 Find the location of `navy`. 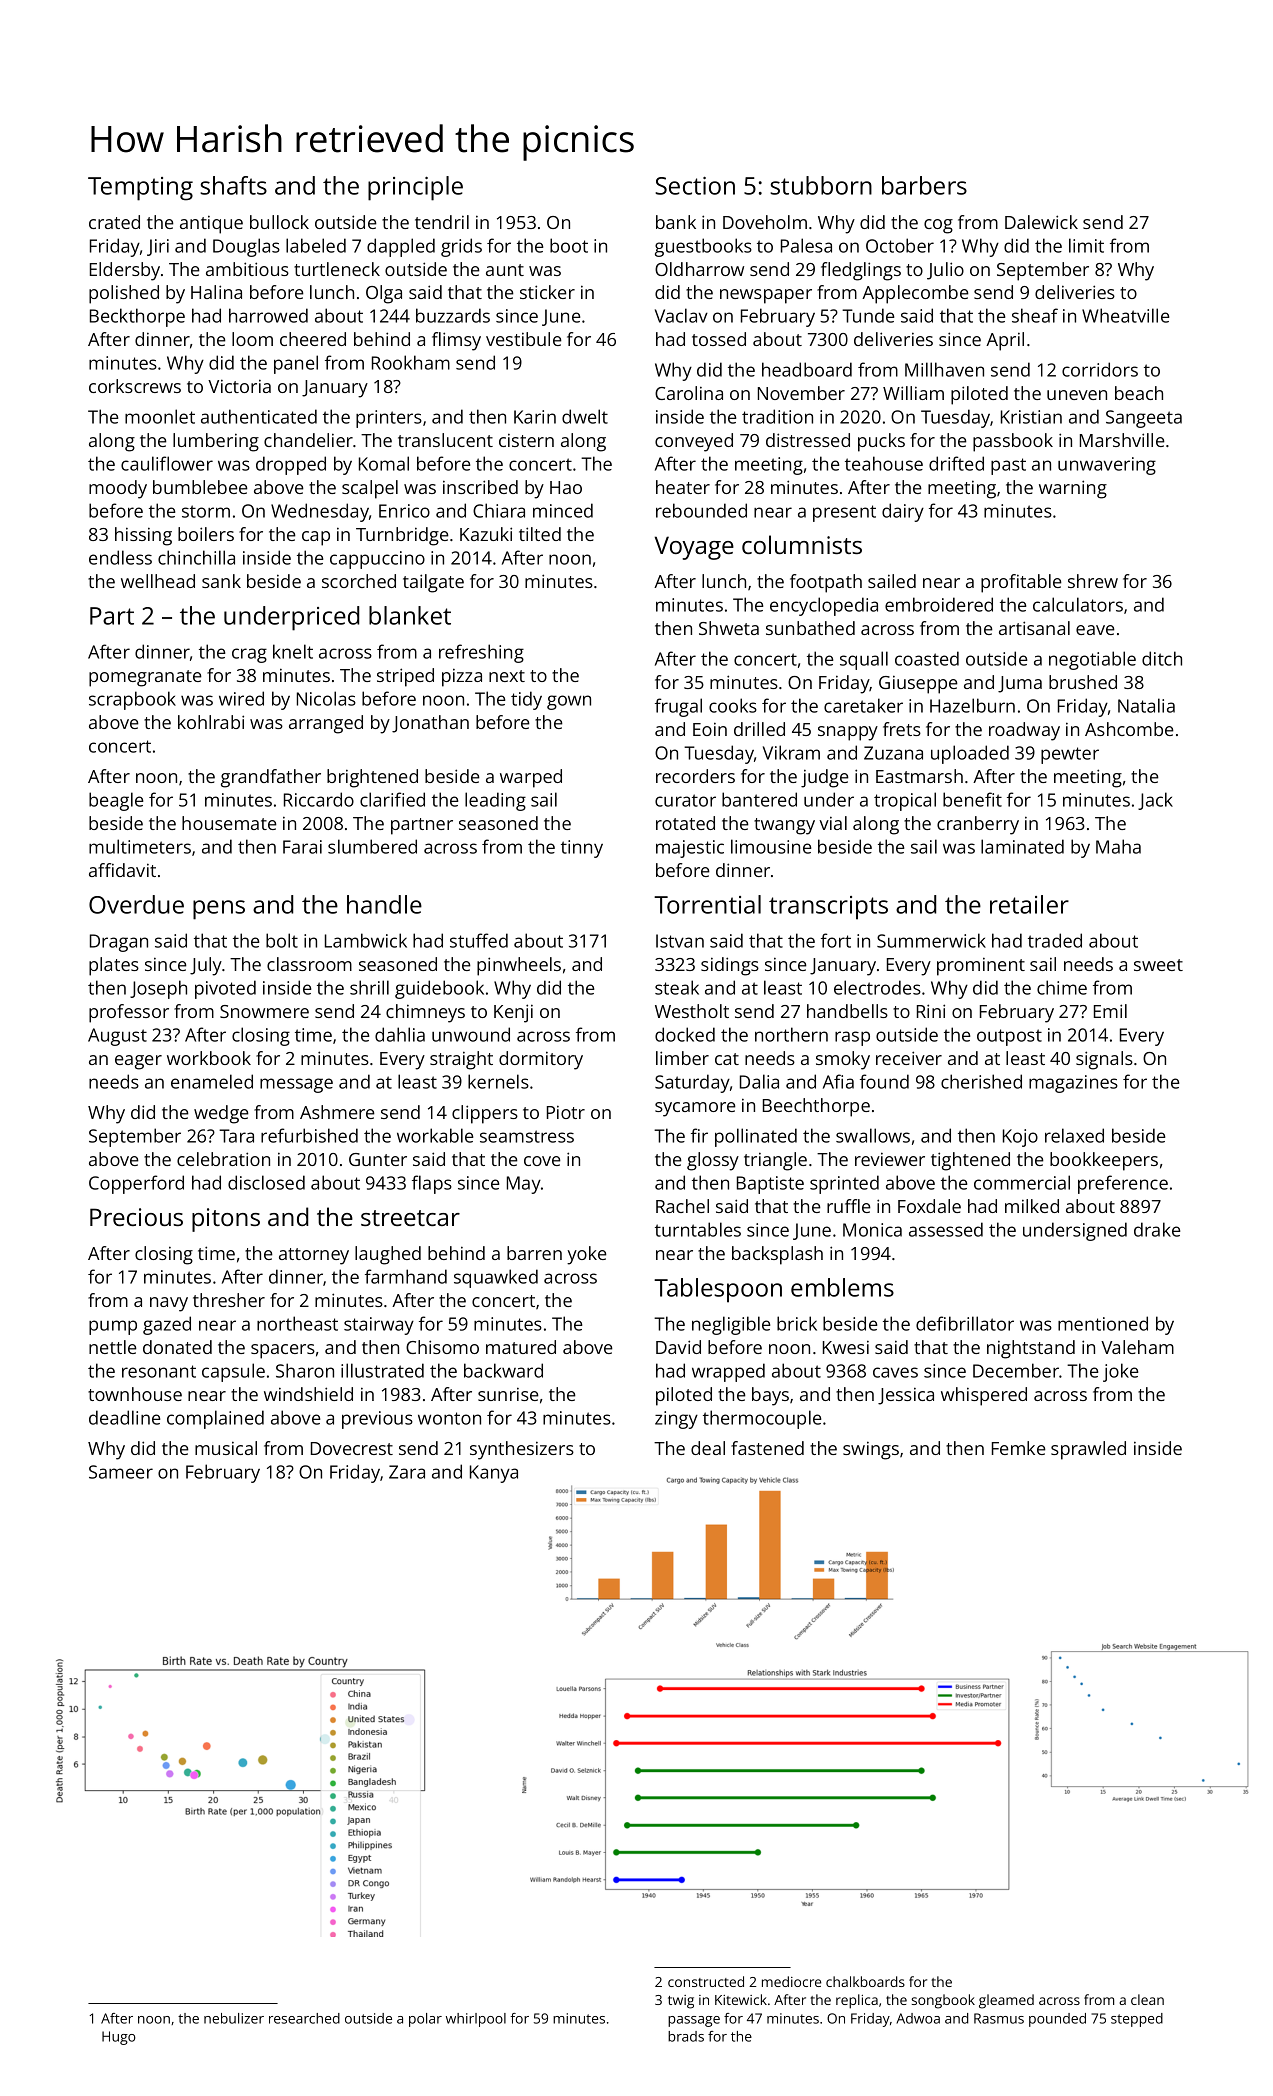

navy is located at coordinates (169, 1304).
